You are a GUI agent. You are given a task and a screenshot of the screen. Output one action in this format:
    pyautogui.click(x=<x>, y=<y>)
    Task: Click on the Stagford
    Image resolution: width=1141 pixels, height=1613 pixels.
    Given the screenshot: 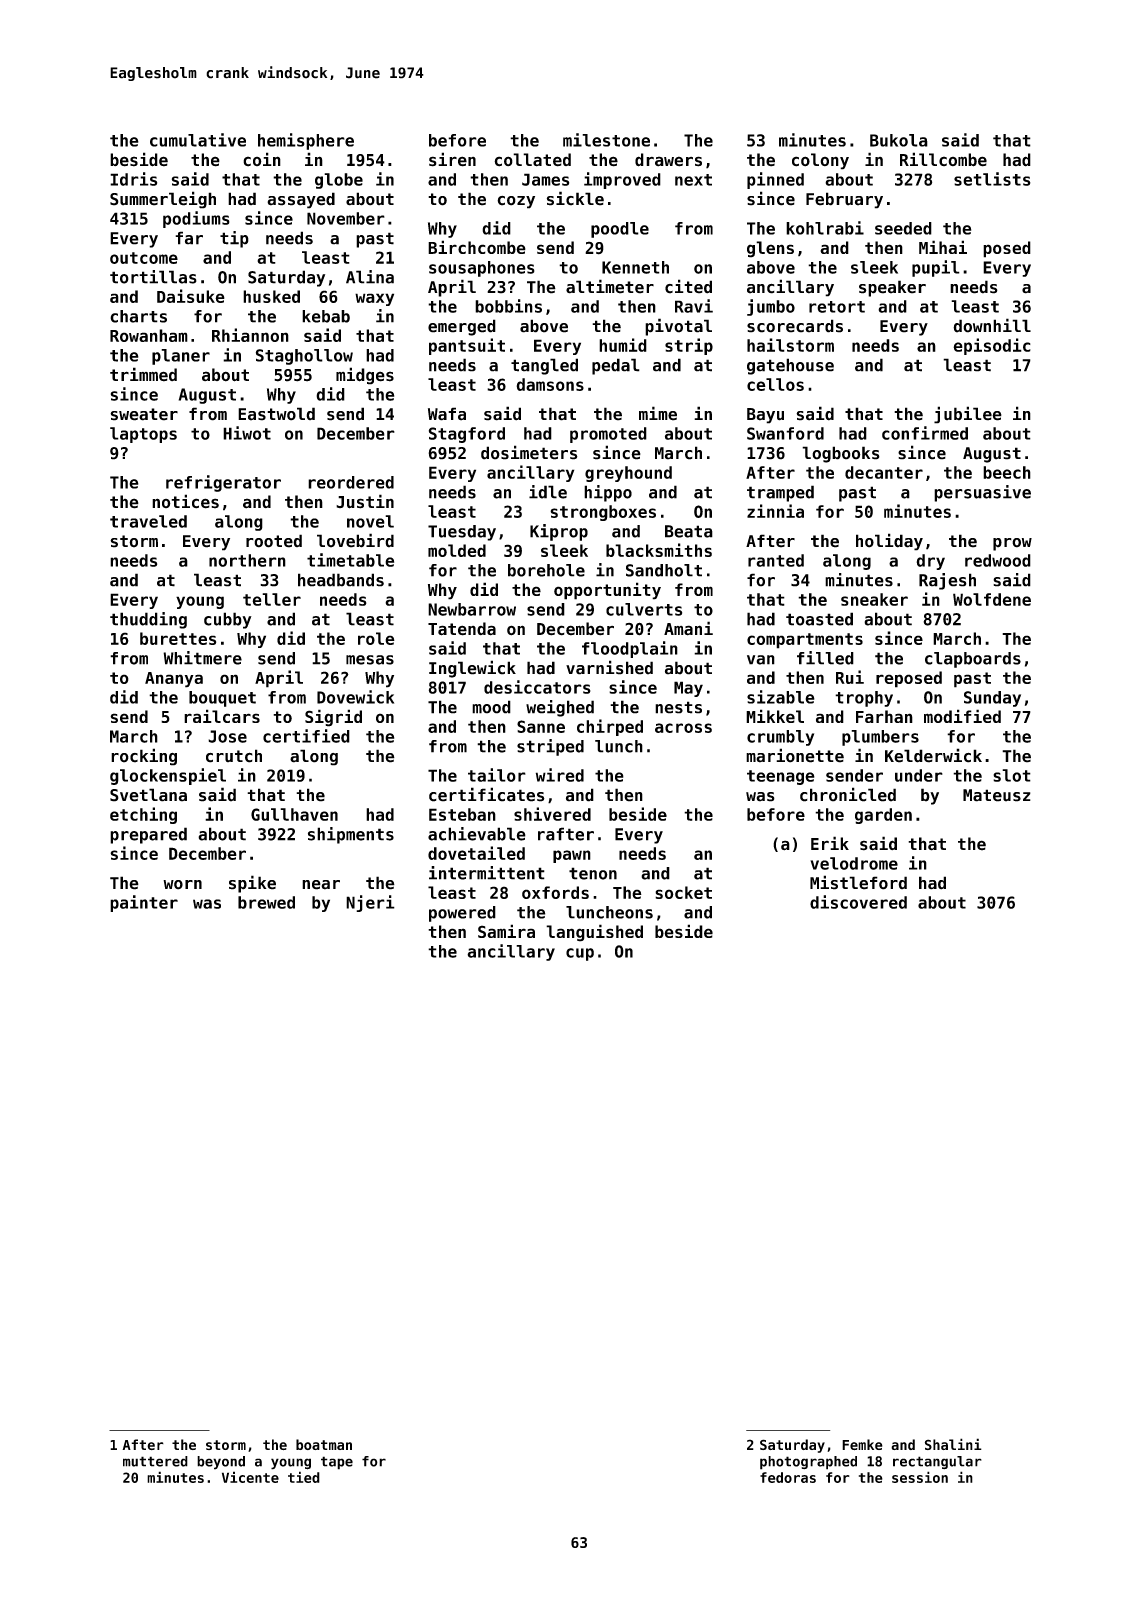 What is the action you would take?
    pyautogui.click(x=467, y=435)
